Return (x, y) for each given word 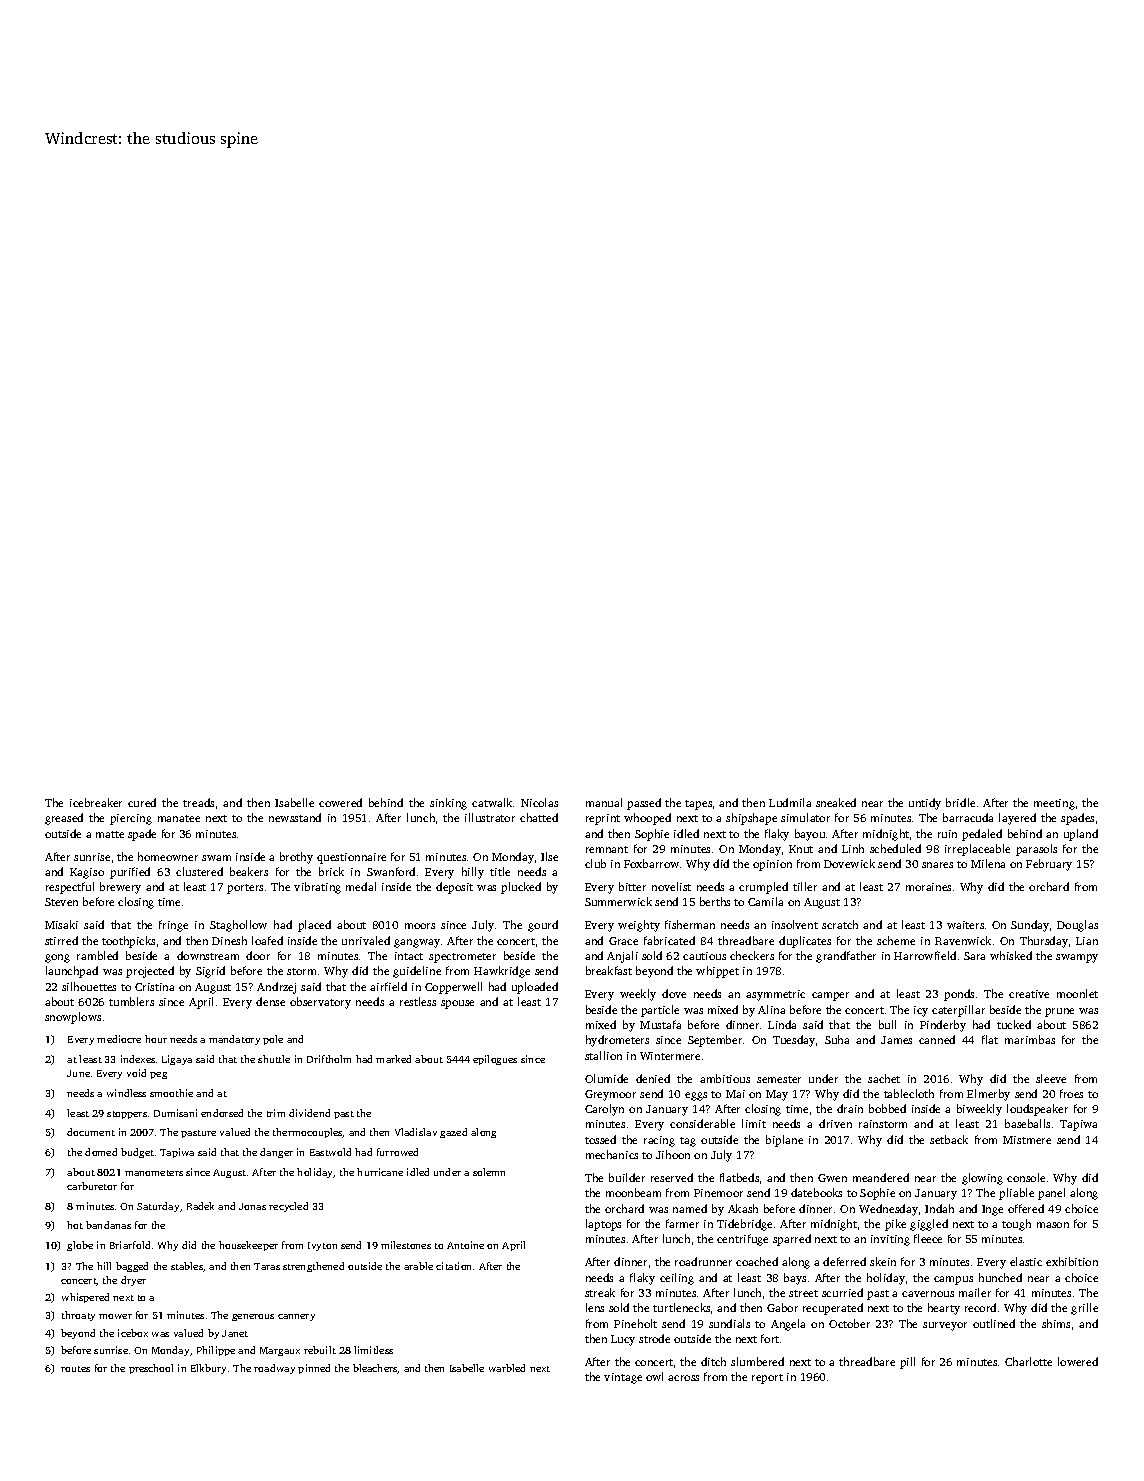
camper (830, 996)
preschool (151, 1369)
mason (1053, 1225)
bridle (960, 802)
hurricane (380, 1172)
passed (644, 804)
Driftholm (329, 1059)
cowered (340, 802)
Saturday (158, 1207)
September (715, 1041)
